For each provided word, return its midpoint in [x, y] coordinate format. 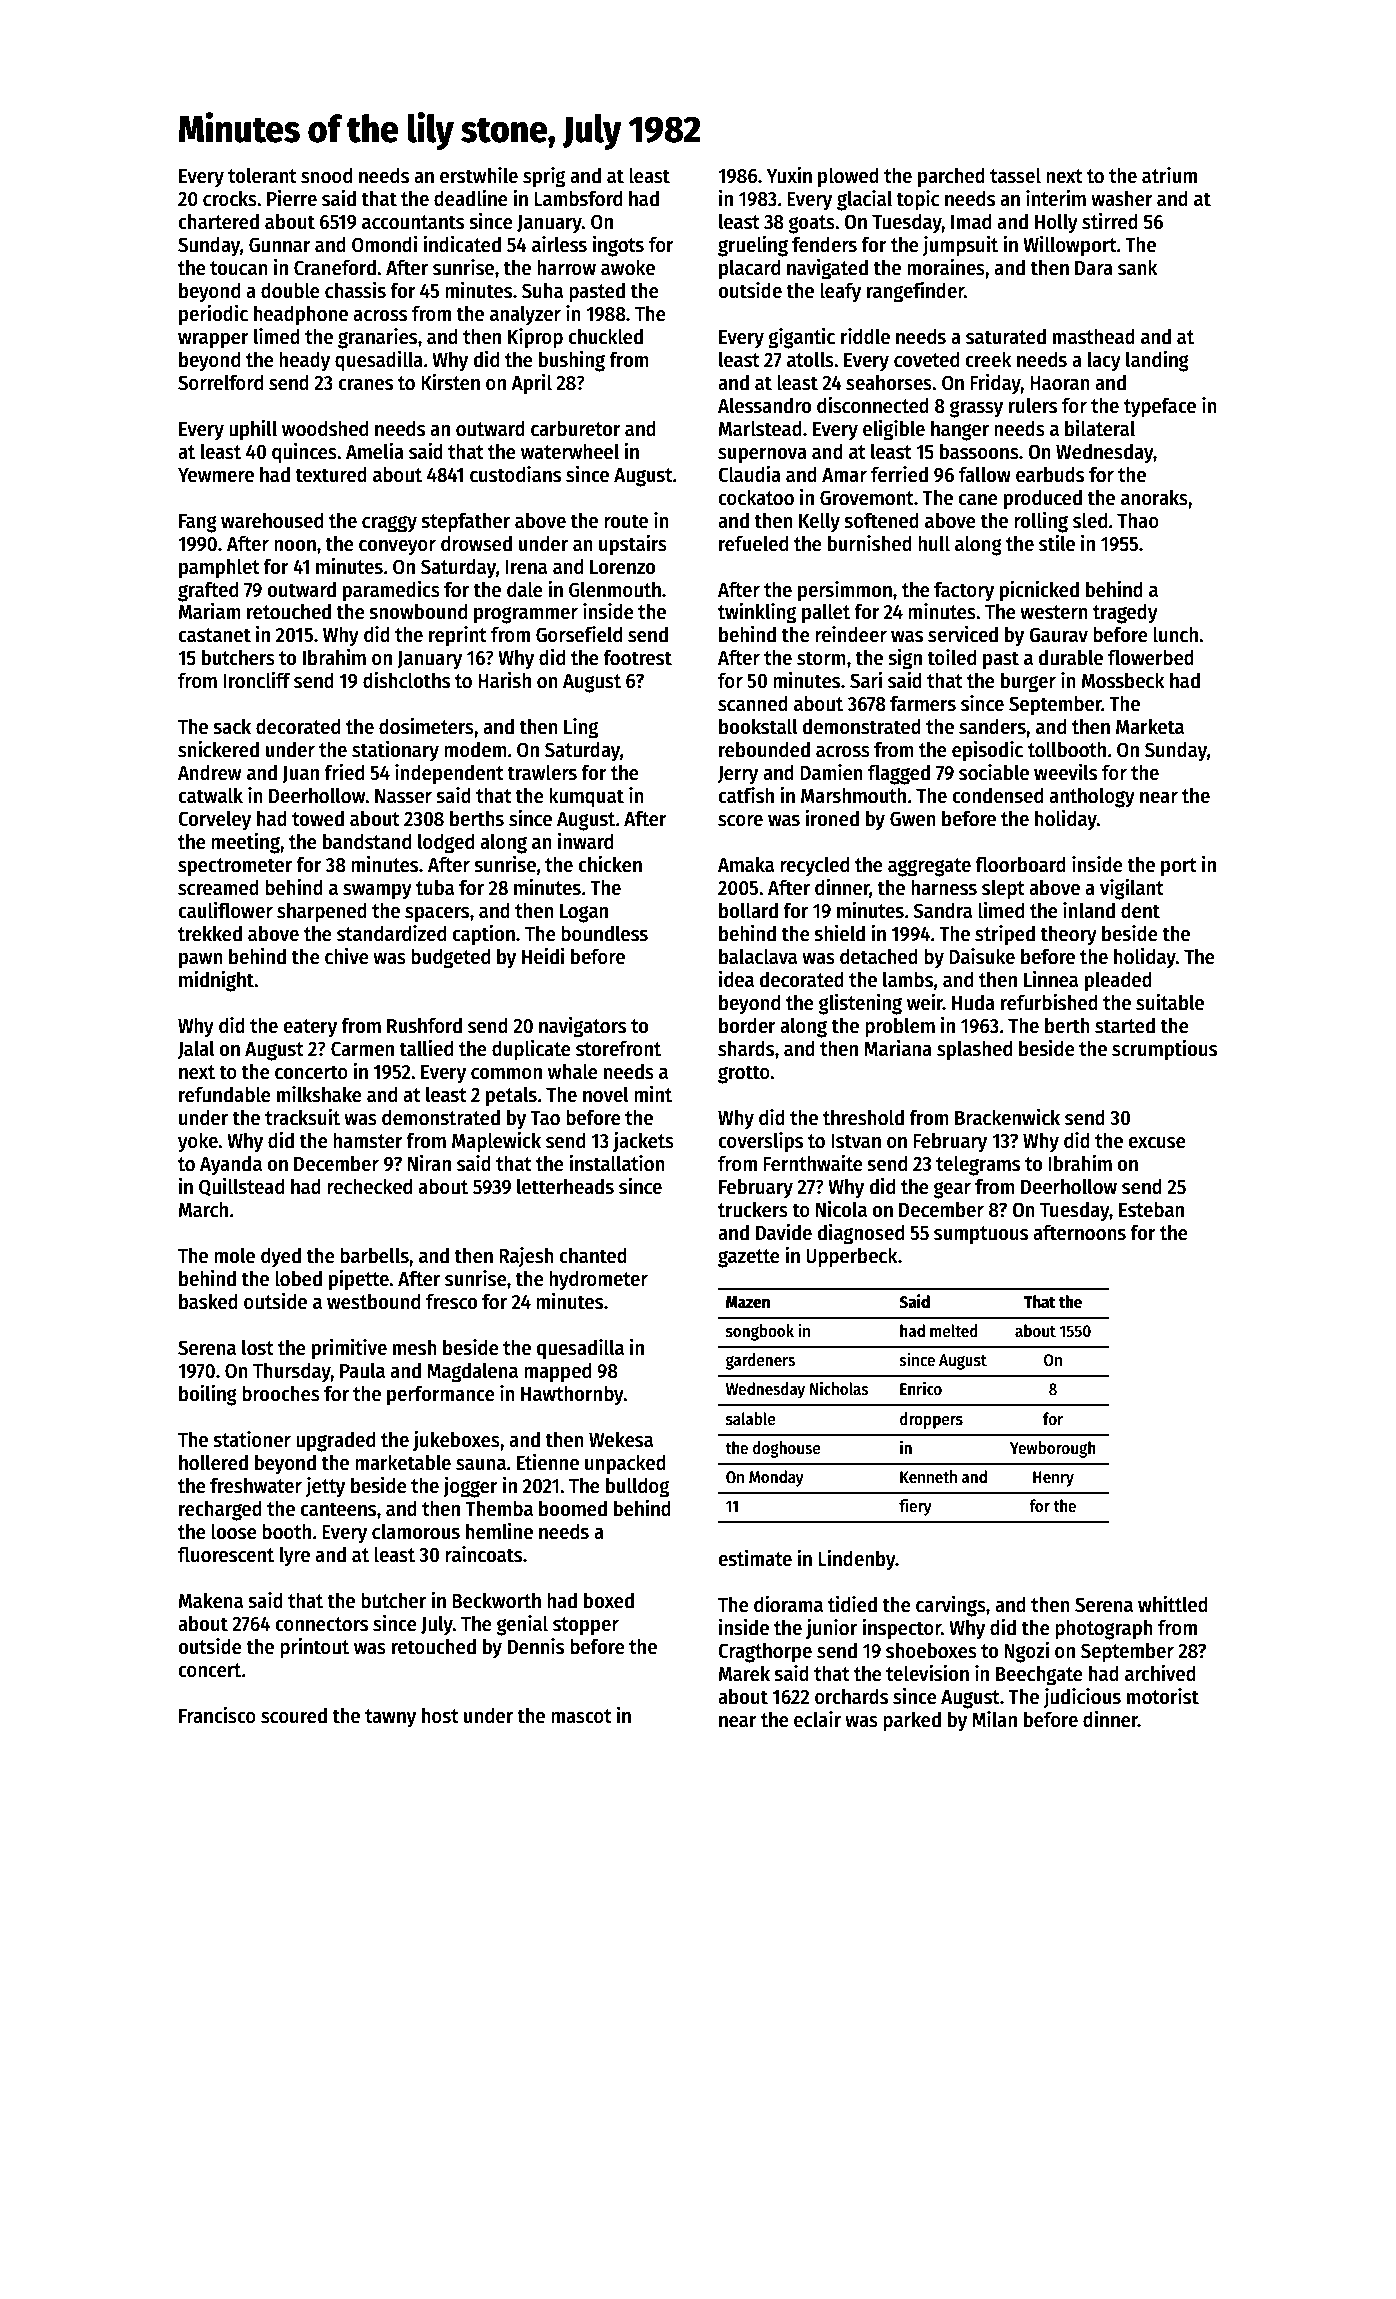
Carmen [362, 1049]
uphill [253, 430]
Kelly [819, 522]
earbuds [1050, 474]
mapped [557, 1372]
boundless [604, 933]
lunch [1175, 634]
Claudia [749, 474]
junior [831, 1628]
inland [1089, 910]
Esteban [1151, 1209]
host [440, 1715]
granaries [377, 338]
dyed [281, 1257]
